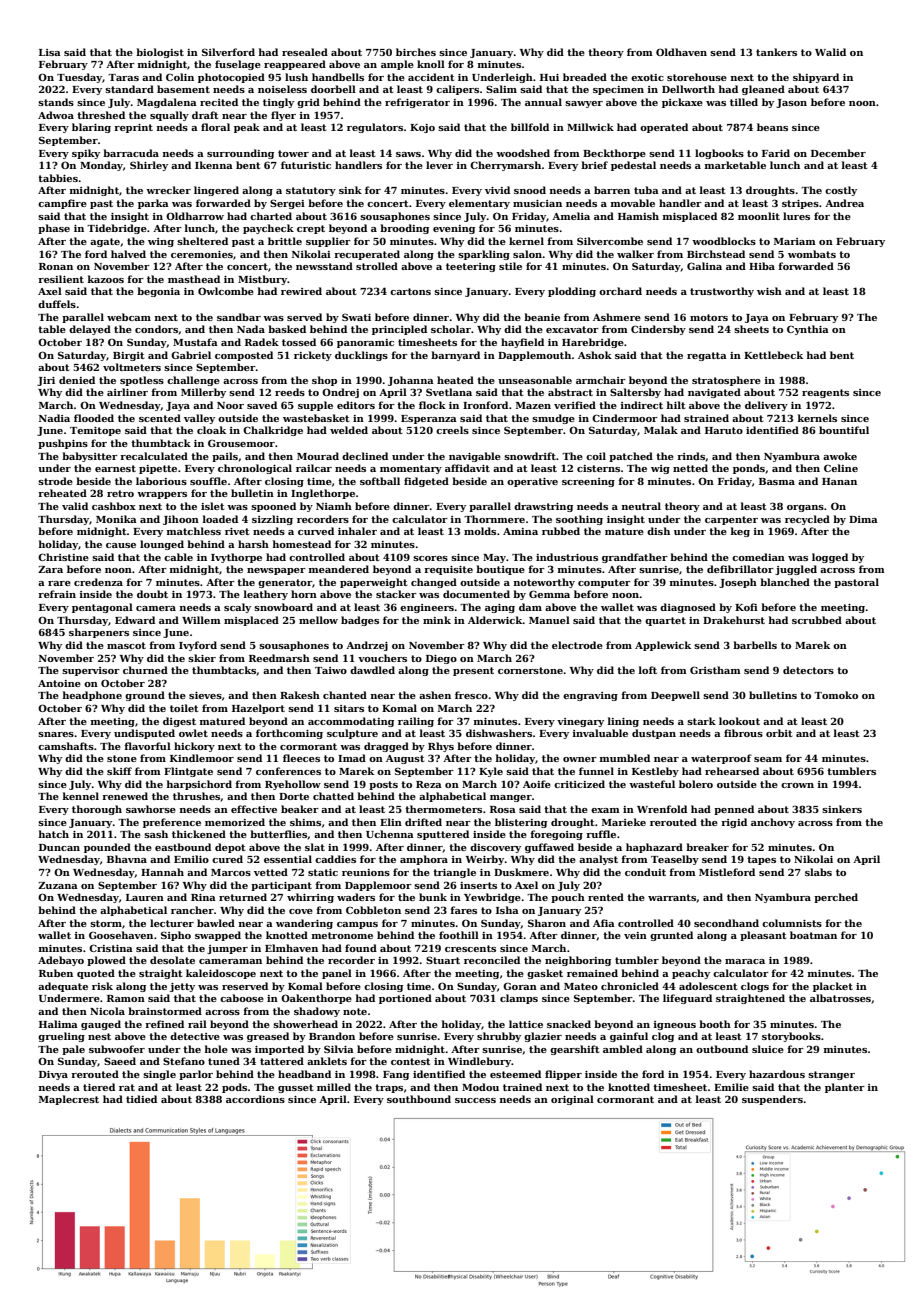 The width and height of the image is (924, 1308). What do you see at coordinates (199, 834) in the image?
I see `thickened` at bounding box center [199, 834].
